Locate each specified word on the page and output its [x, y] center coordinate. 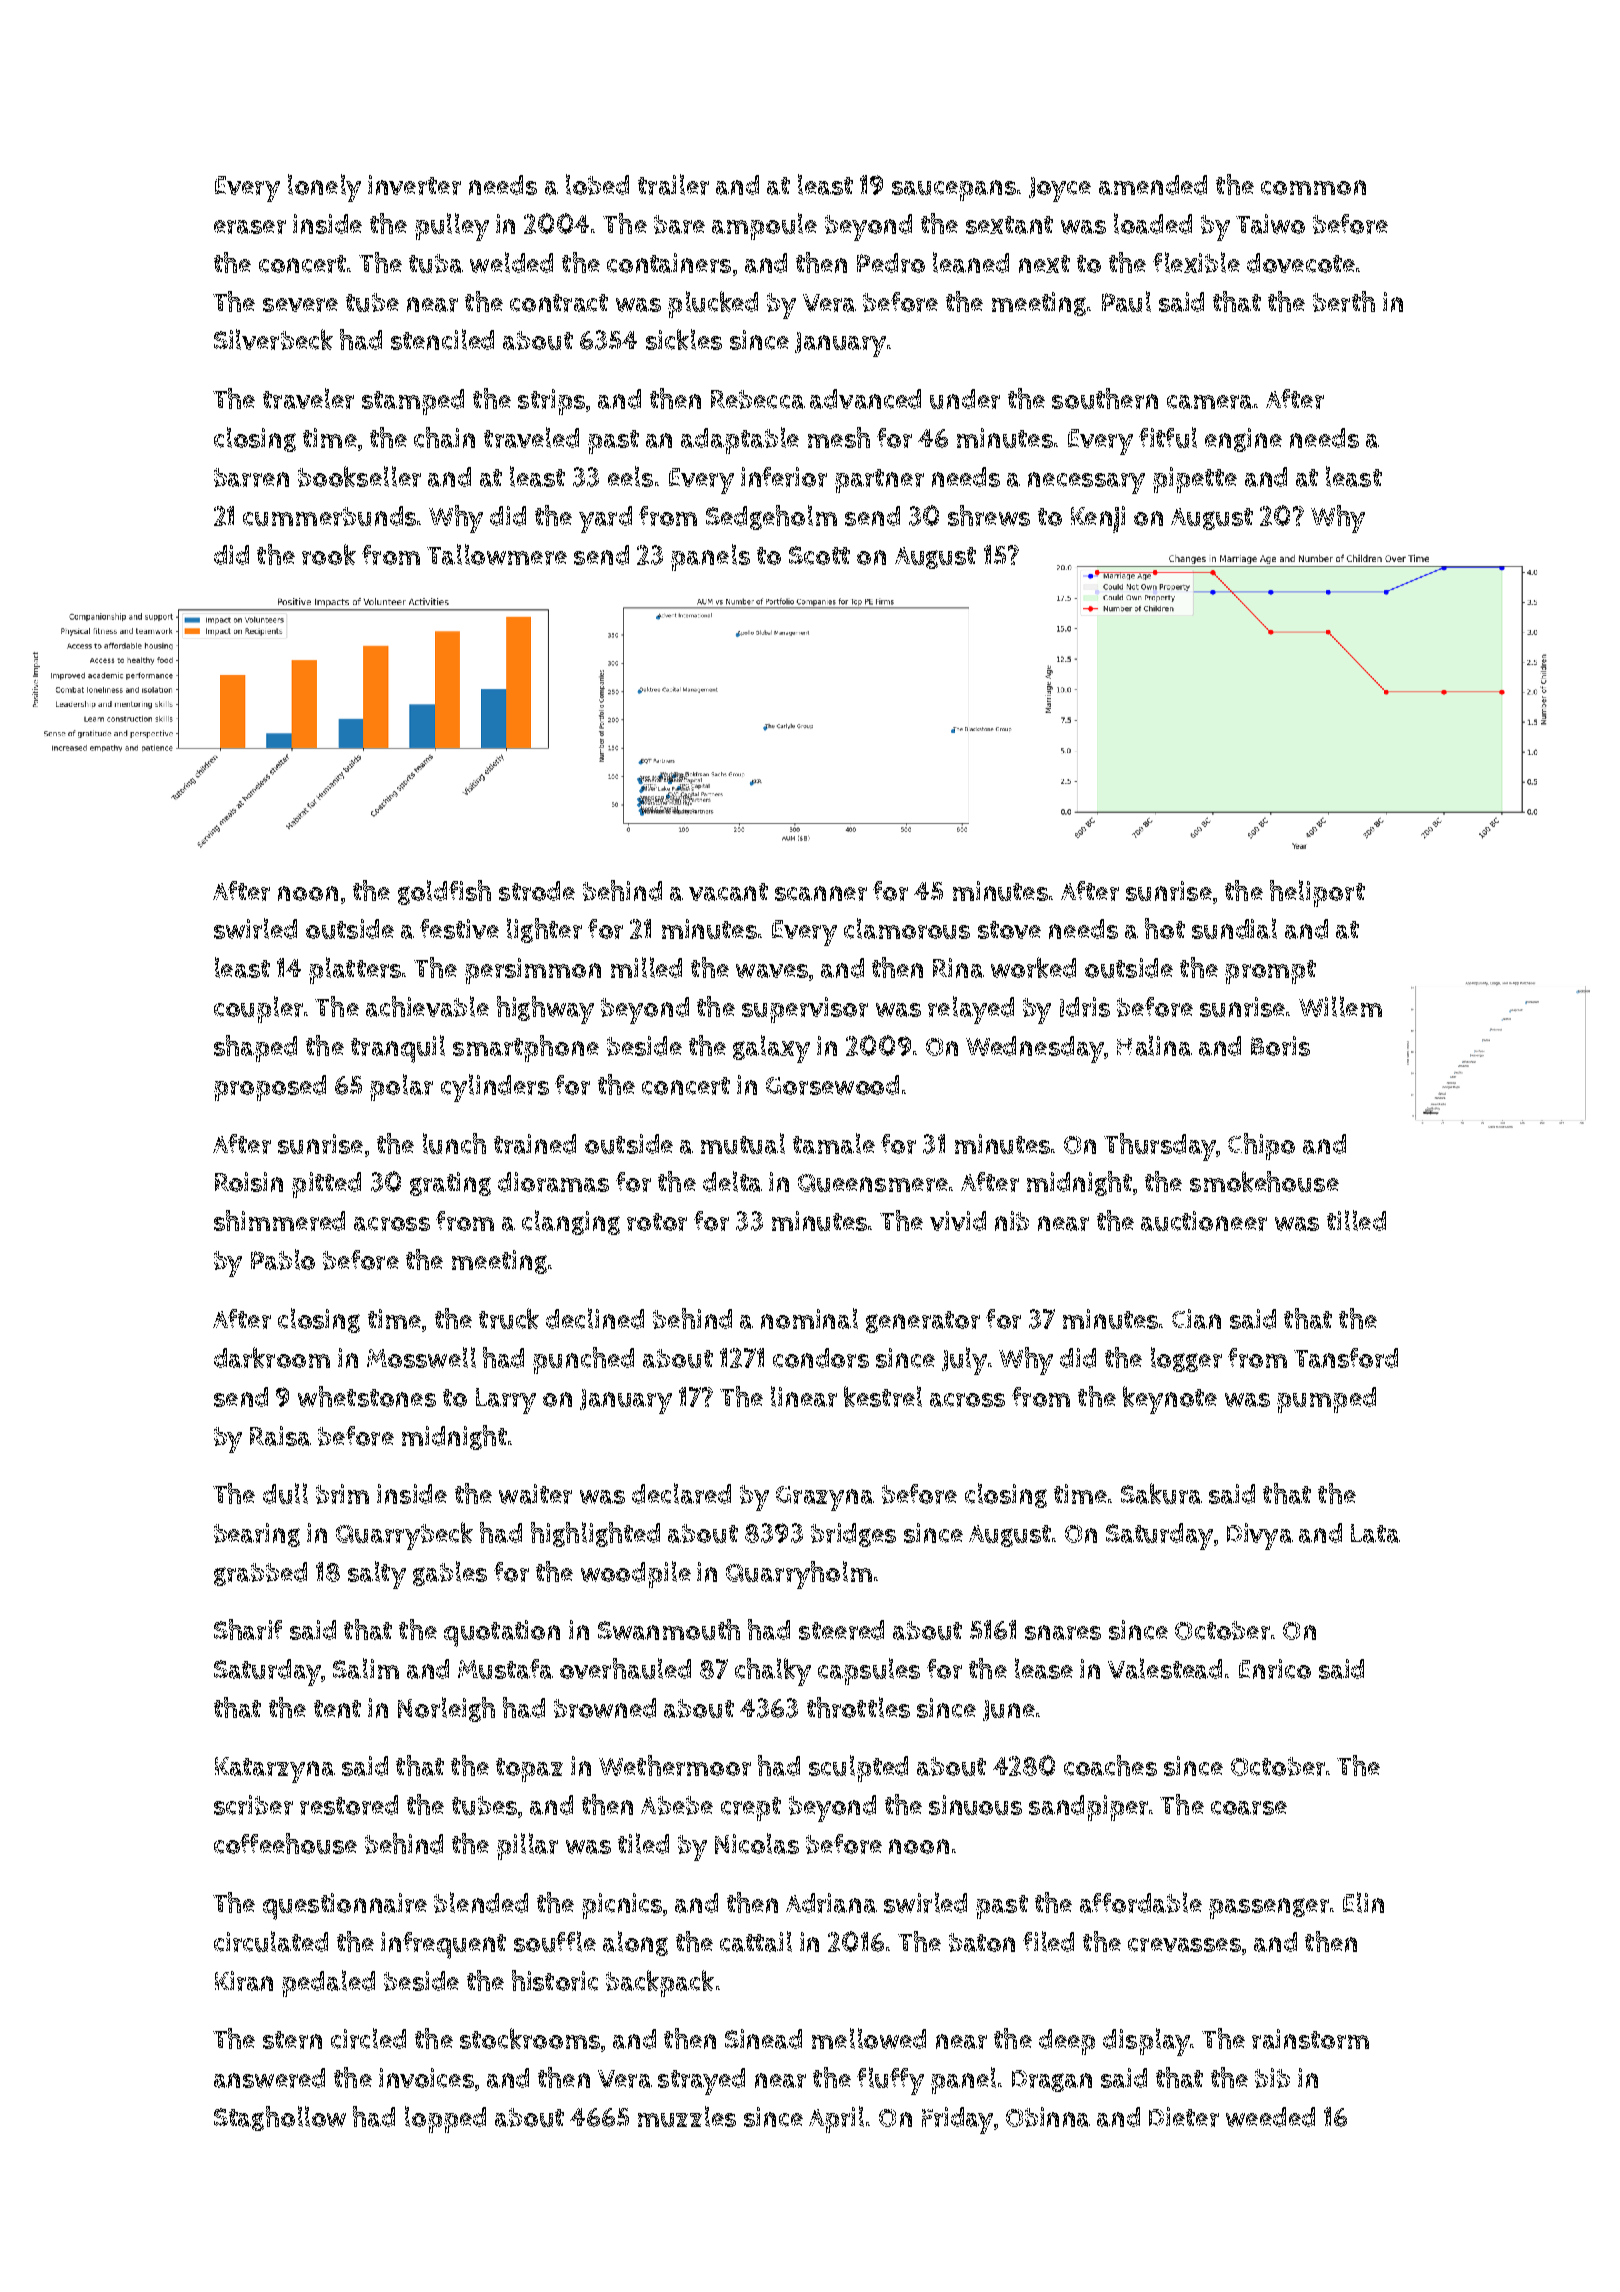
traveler [308, 398]
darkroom [272, 1357]
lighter [544, 930]
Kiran [244, 1981]
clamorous [907, 928]
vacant [728, 892]
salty [377, 1575]
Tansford [1346, 1358]
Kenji [1098, 519]
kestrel [883, 1396]
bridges [853, 1535]
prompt [1270, 972]
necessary [1086, 483]
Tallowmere [497, 554]
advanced [865, 399]
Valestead [1165, 1668]
